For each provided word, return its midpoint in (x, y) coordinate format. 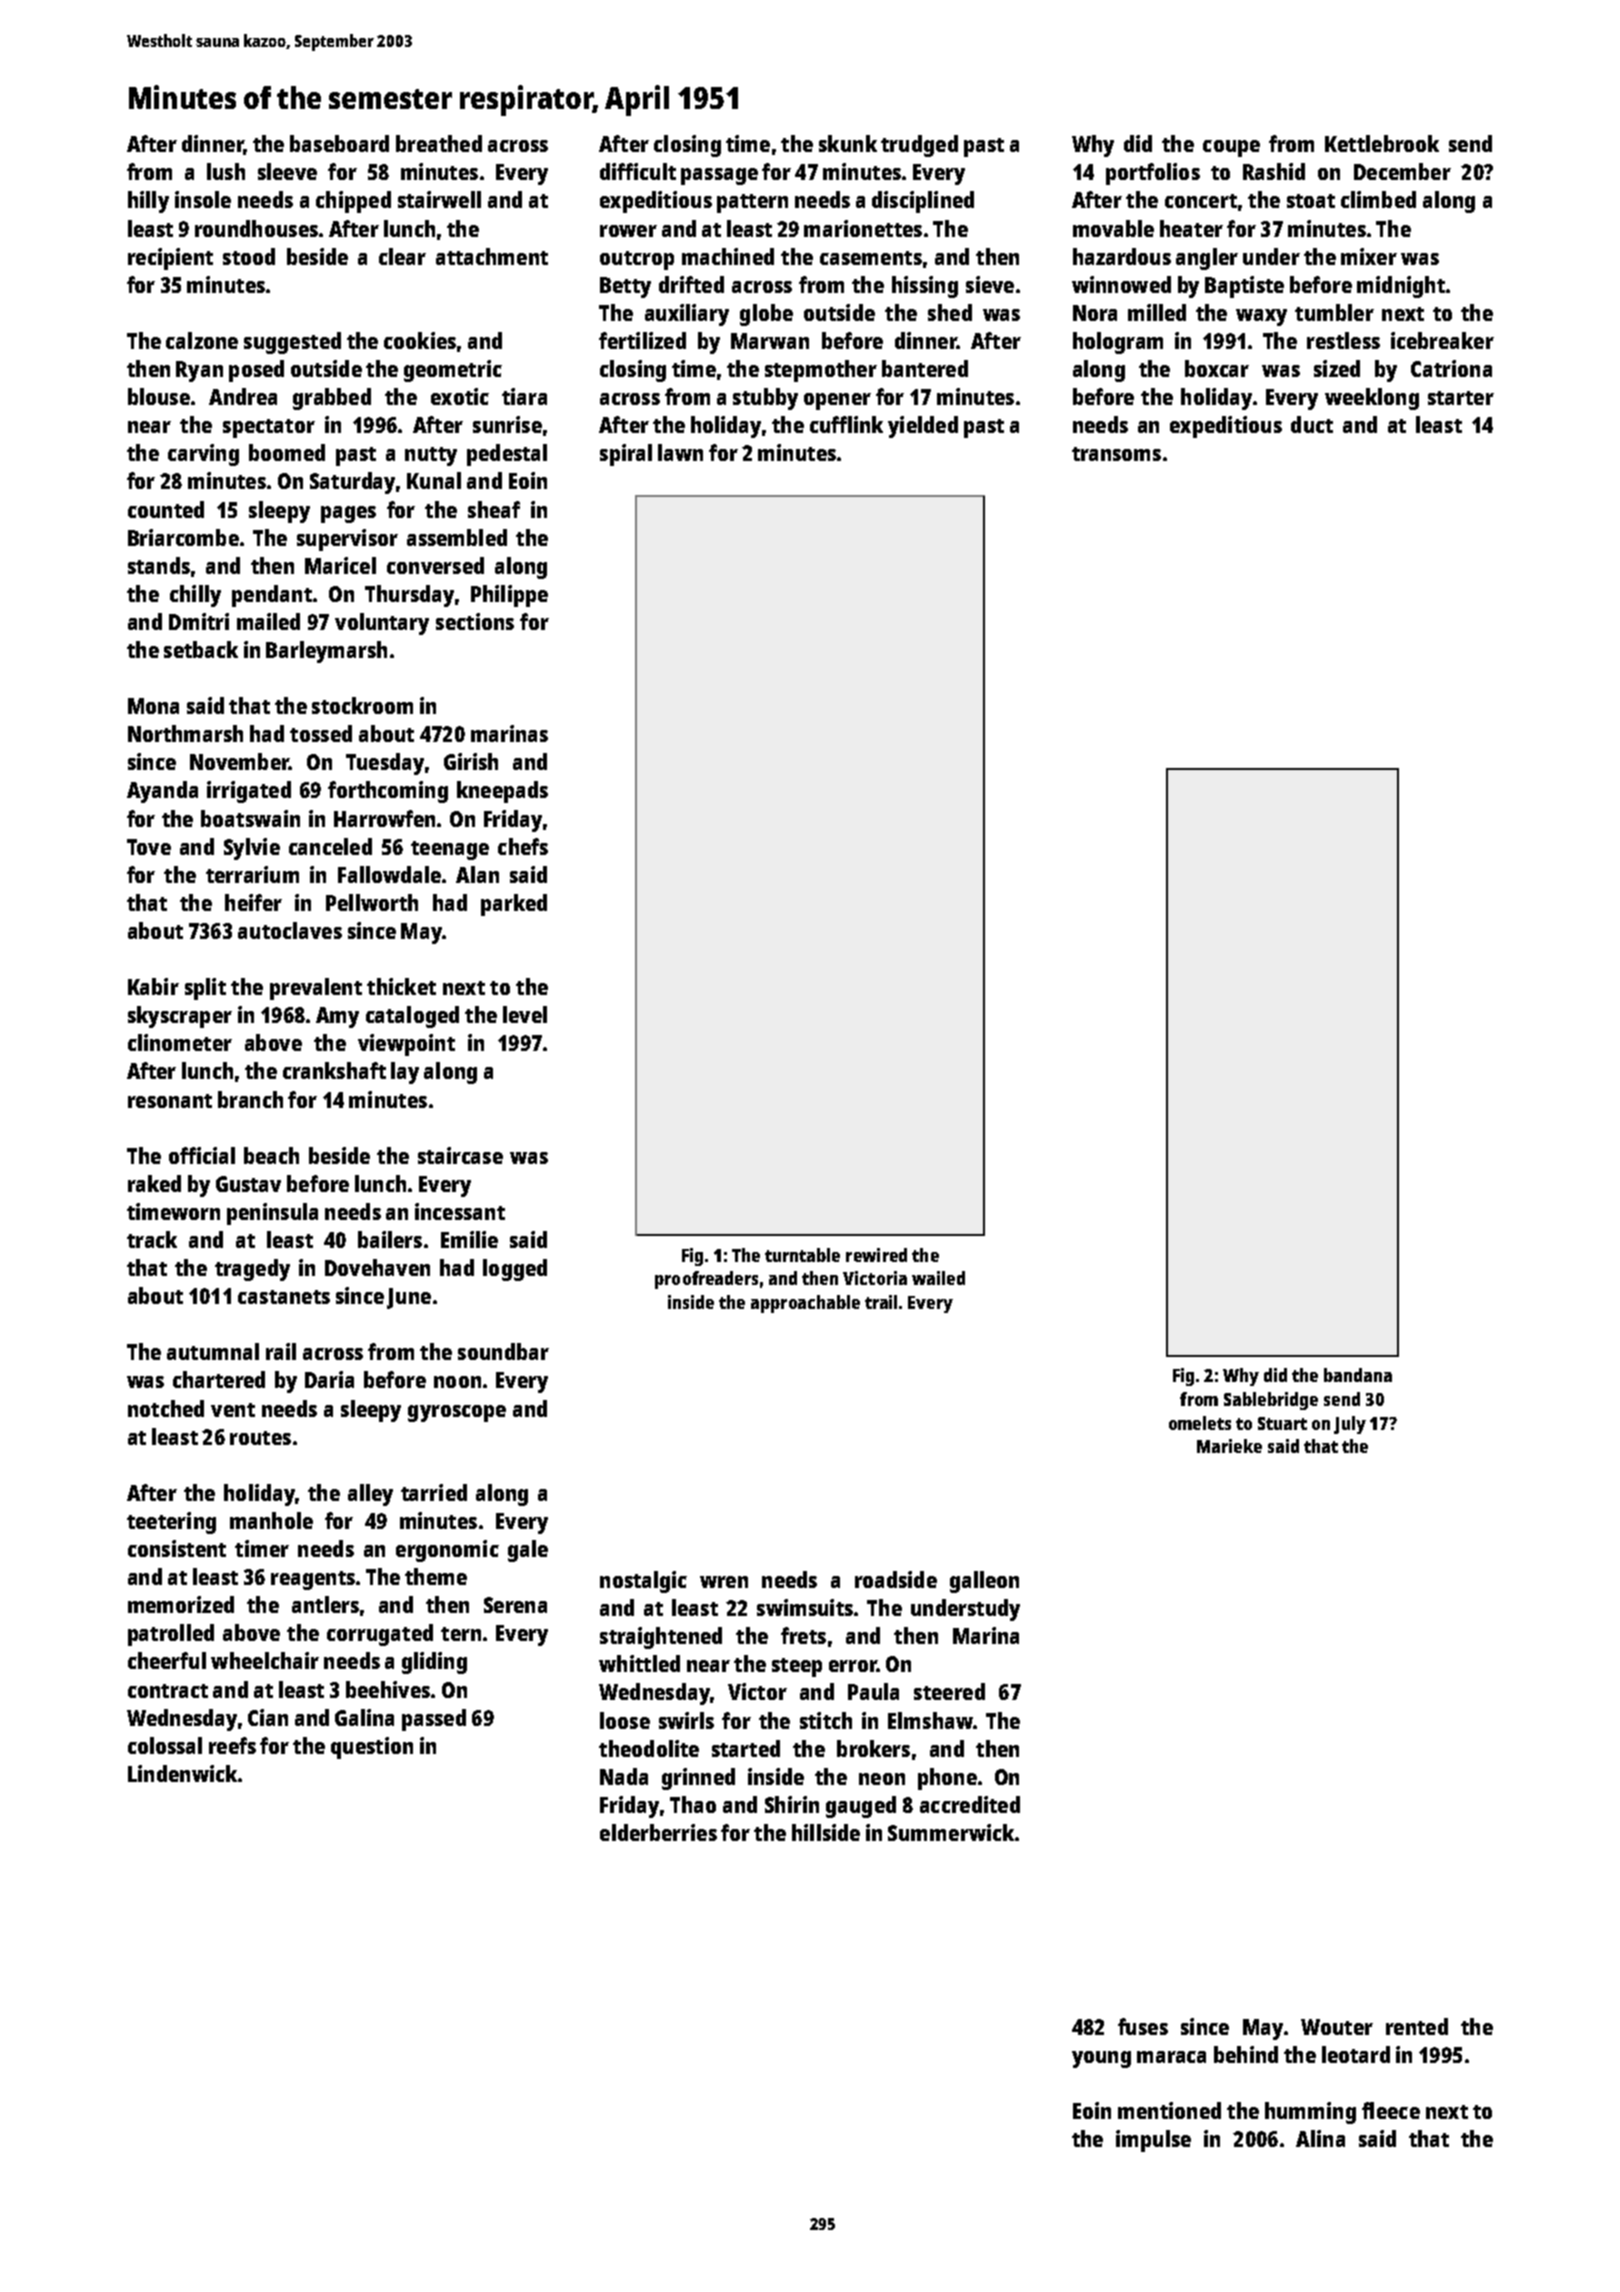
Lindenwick (182, 1773)
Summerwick (951, 1832)
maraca (1171, 2057)
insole (203, 199)
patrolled (171, 1635)
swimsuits (805, 1607)
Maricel (340, 565)
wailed (938, 1278)
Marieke (1229, 1446)
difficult (638, 171)
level (525, 1014)
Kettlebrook (1382, 143)
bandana (1358, 1375)
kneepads (502, 792)
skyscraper (180, 1017)
